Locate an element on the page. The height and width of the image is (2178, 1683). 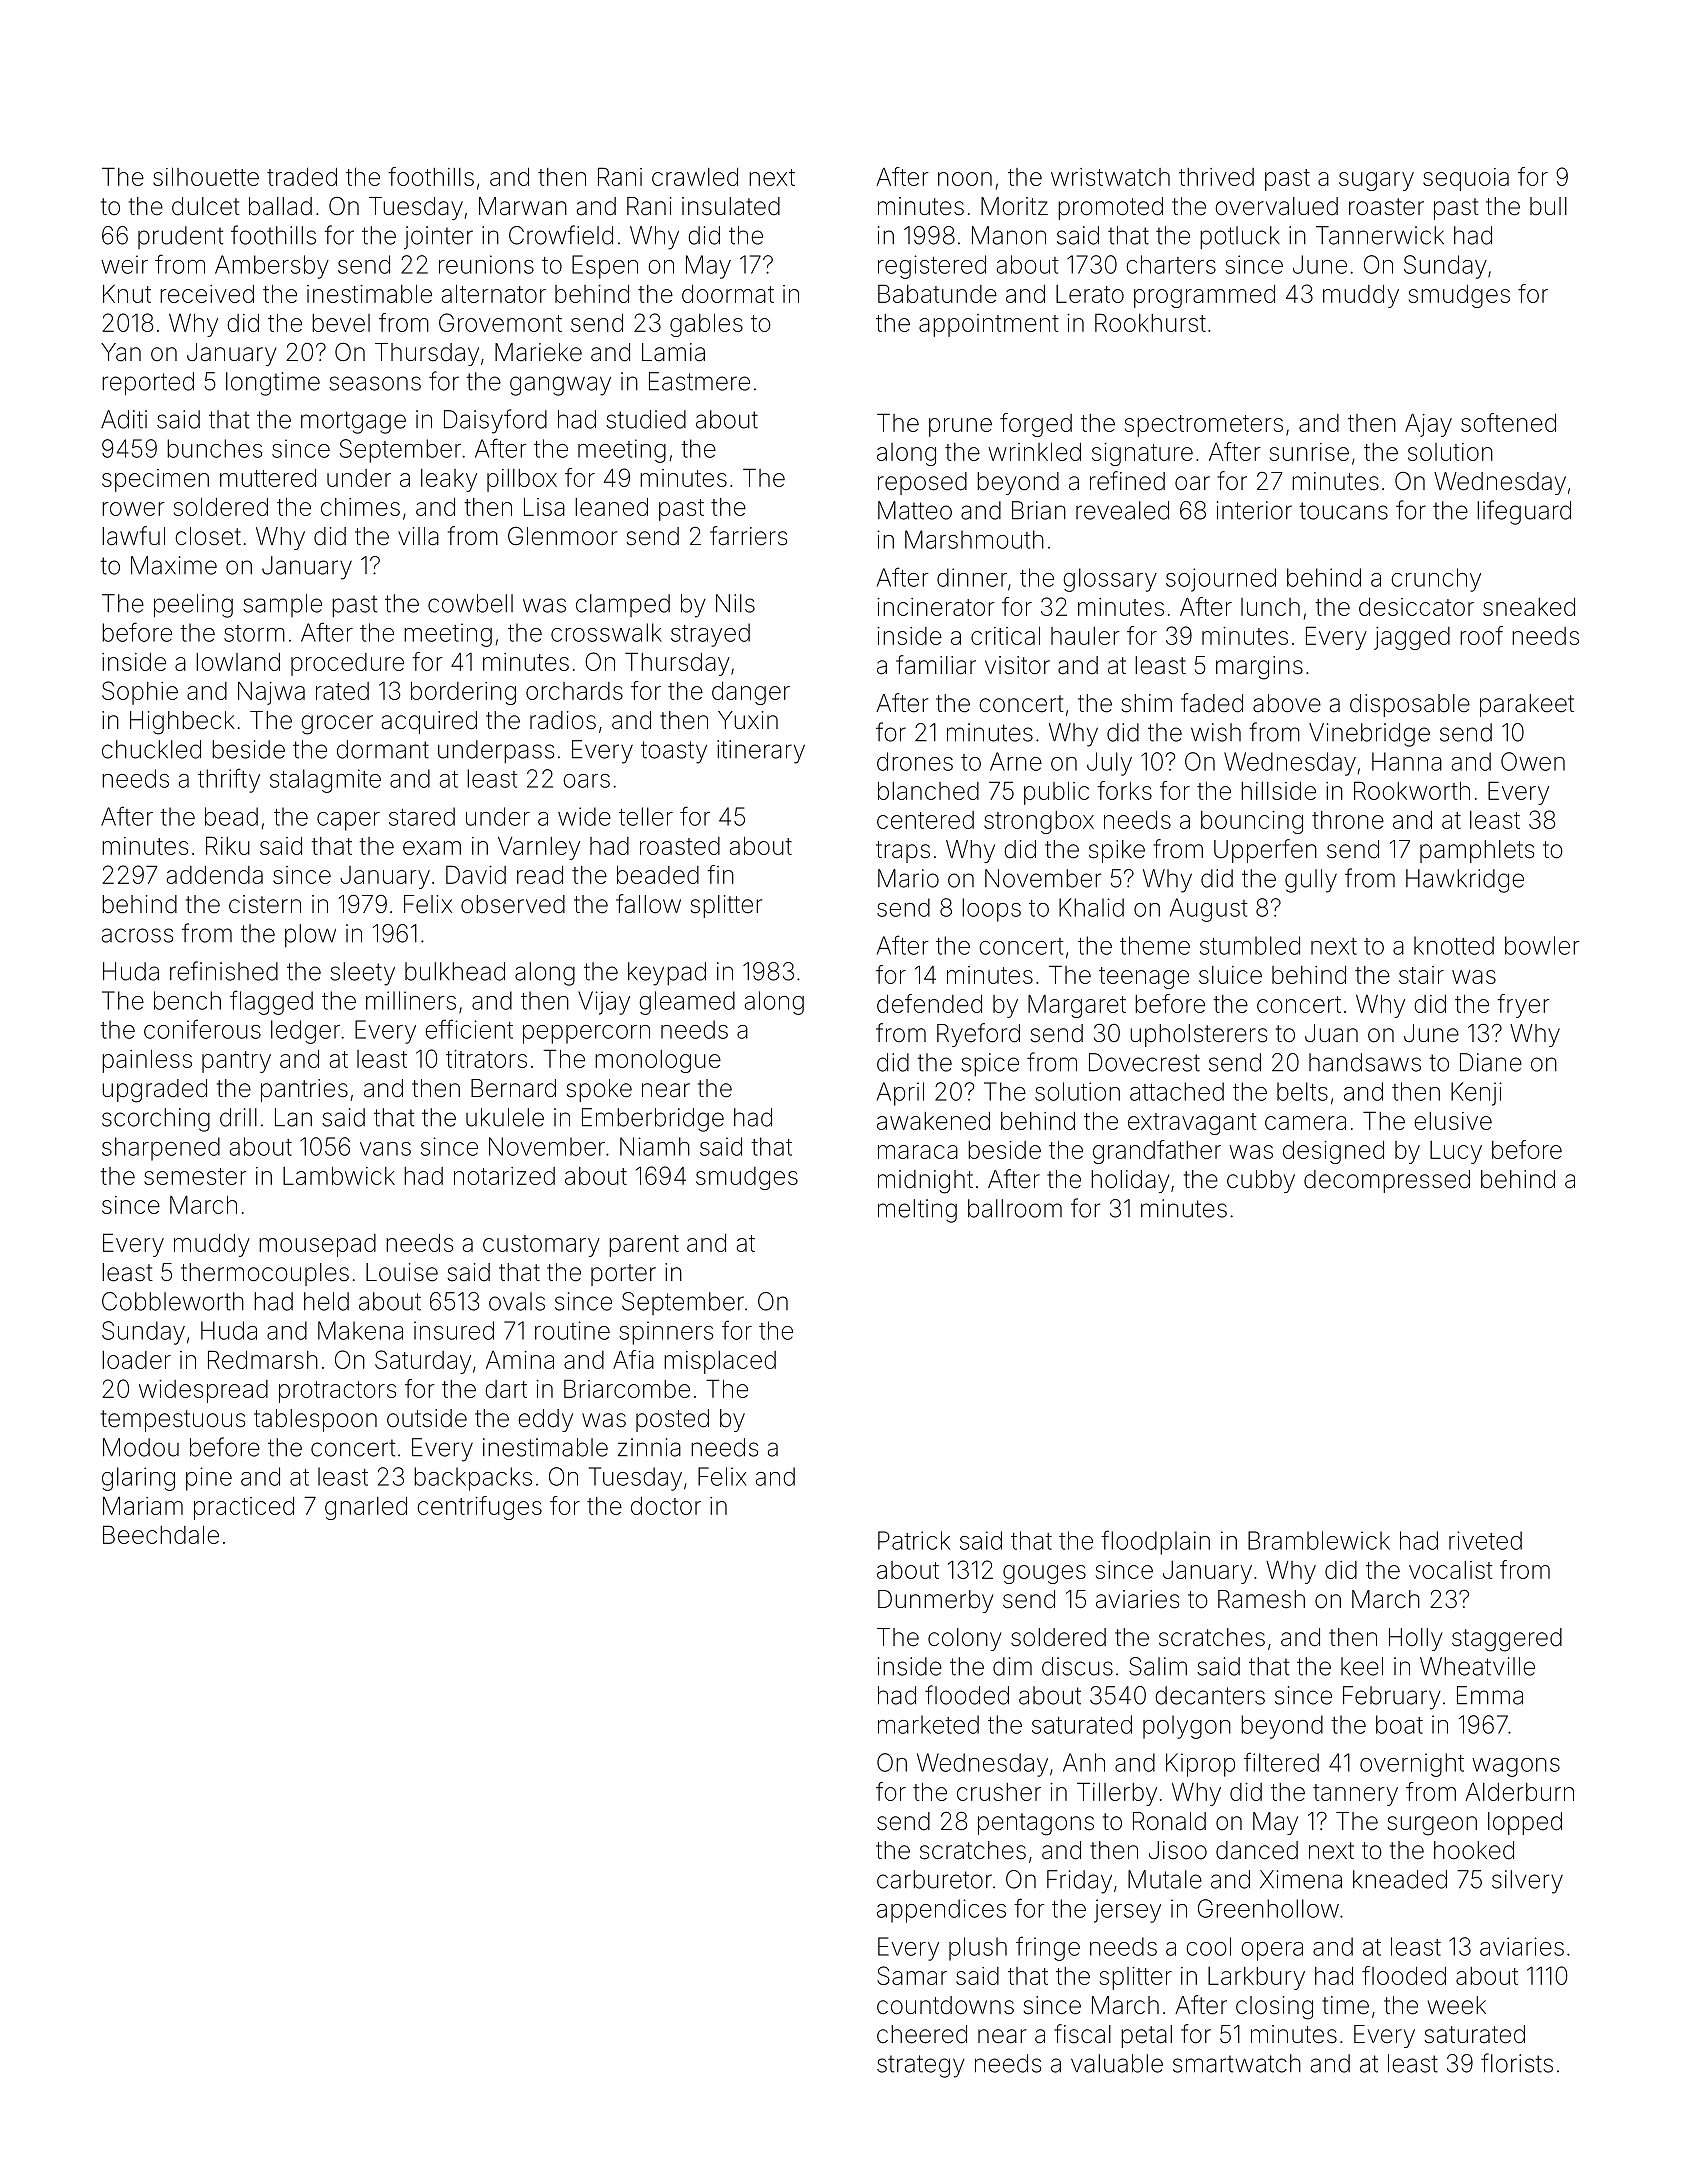
Highbeck is located at coordinates (182, 723).
